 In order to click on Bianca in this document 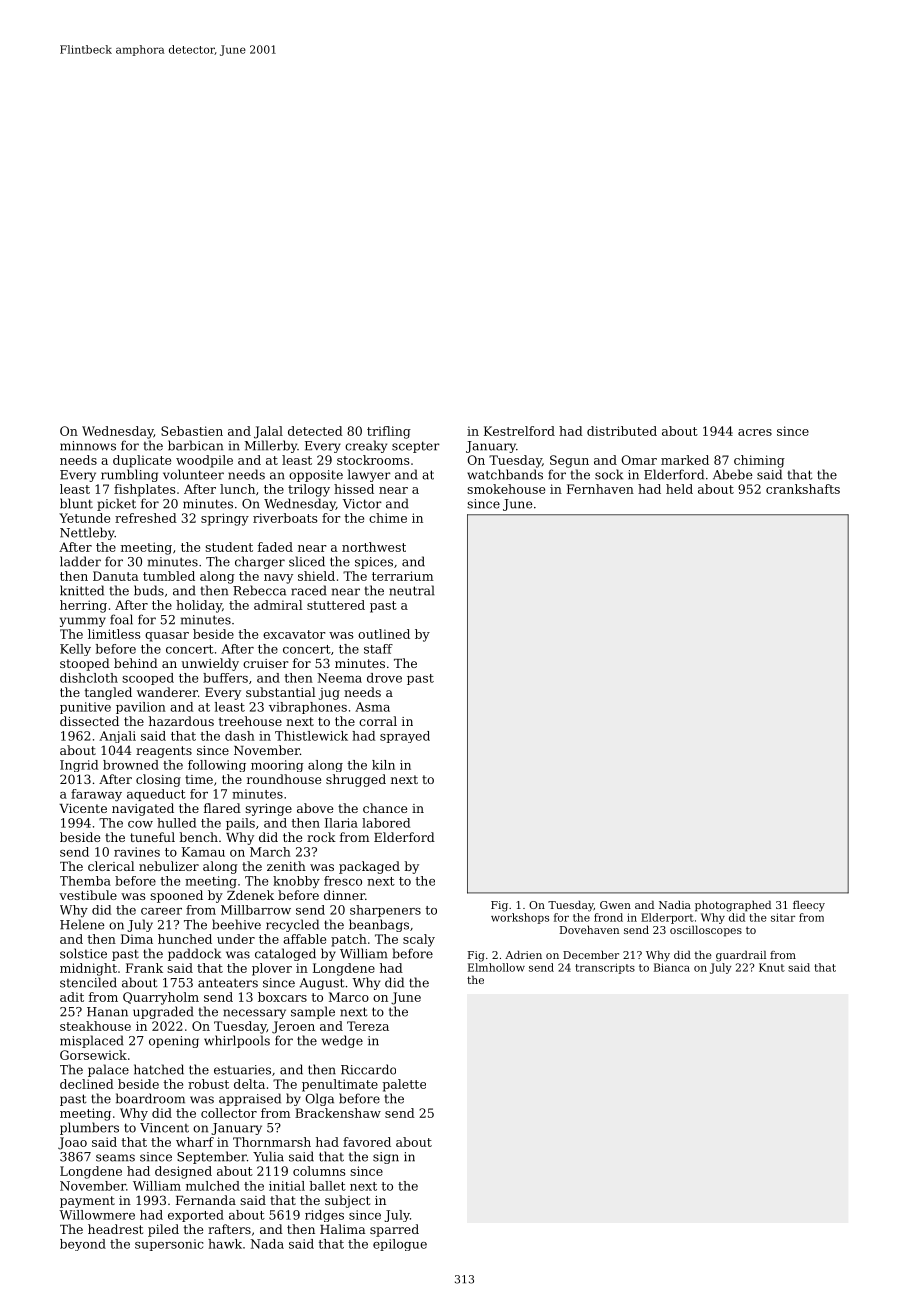, I will do `click(672, 967)`.
